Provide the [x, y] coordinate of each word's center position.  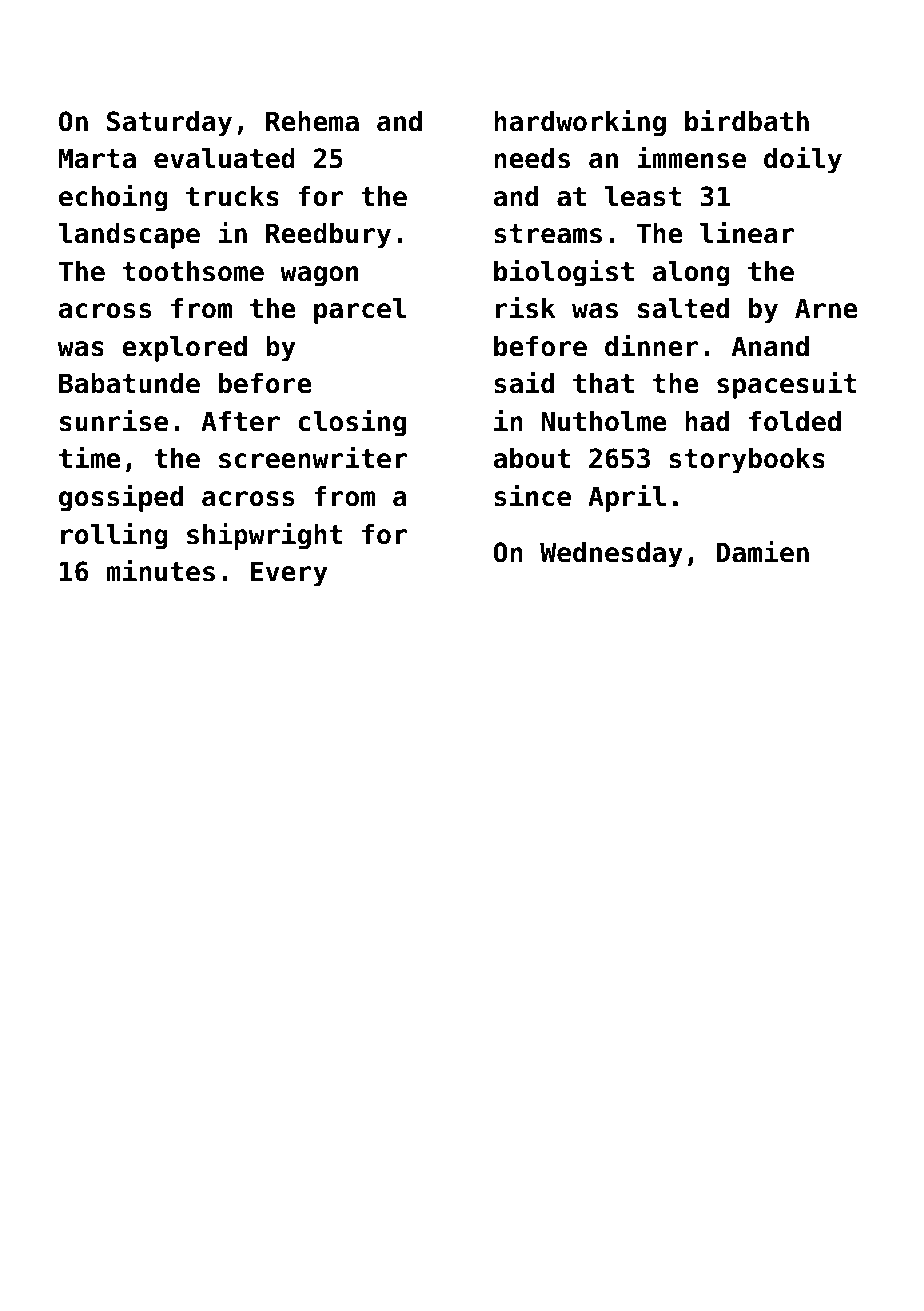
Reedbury [328, 236]
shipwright [264, 536]
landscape [129, 236]
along [691, 274]
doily [803, 160]
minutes [160, 570]
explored [184, 349]
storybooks [747, 461]
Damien [763, 551]
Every [289, 574]
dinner [652, 345]
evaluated [224, 158]
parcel [360, 311]
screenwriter [313, 457]
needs [532, 158]
